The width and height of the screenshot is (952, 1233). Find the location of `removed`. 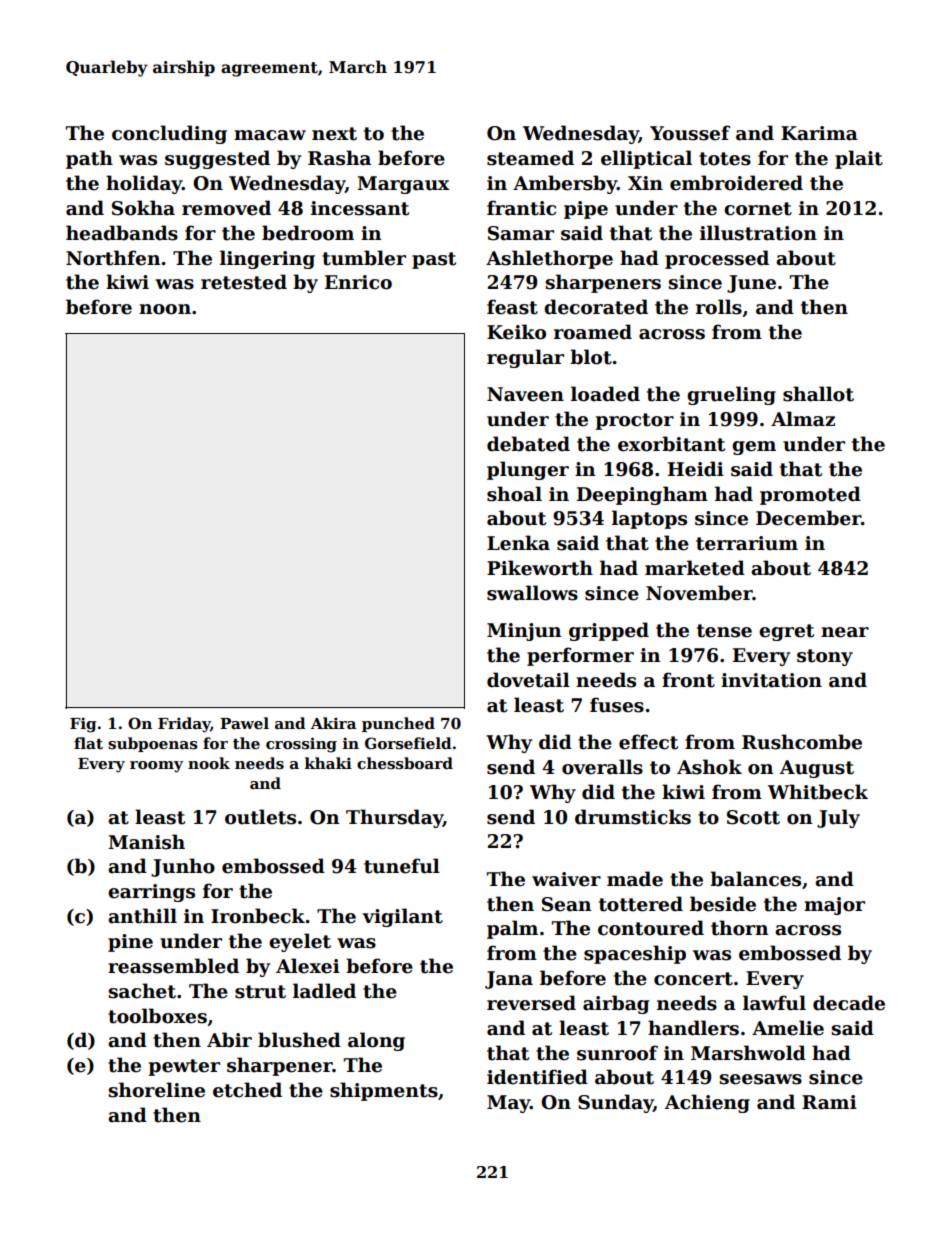

removed is located at coordinates (226, 208).
